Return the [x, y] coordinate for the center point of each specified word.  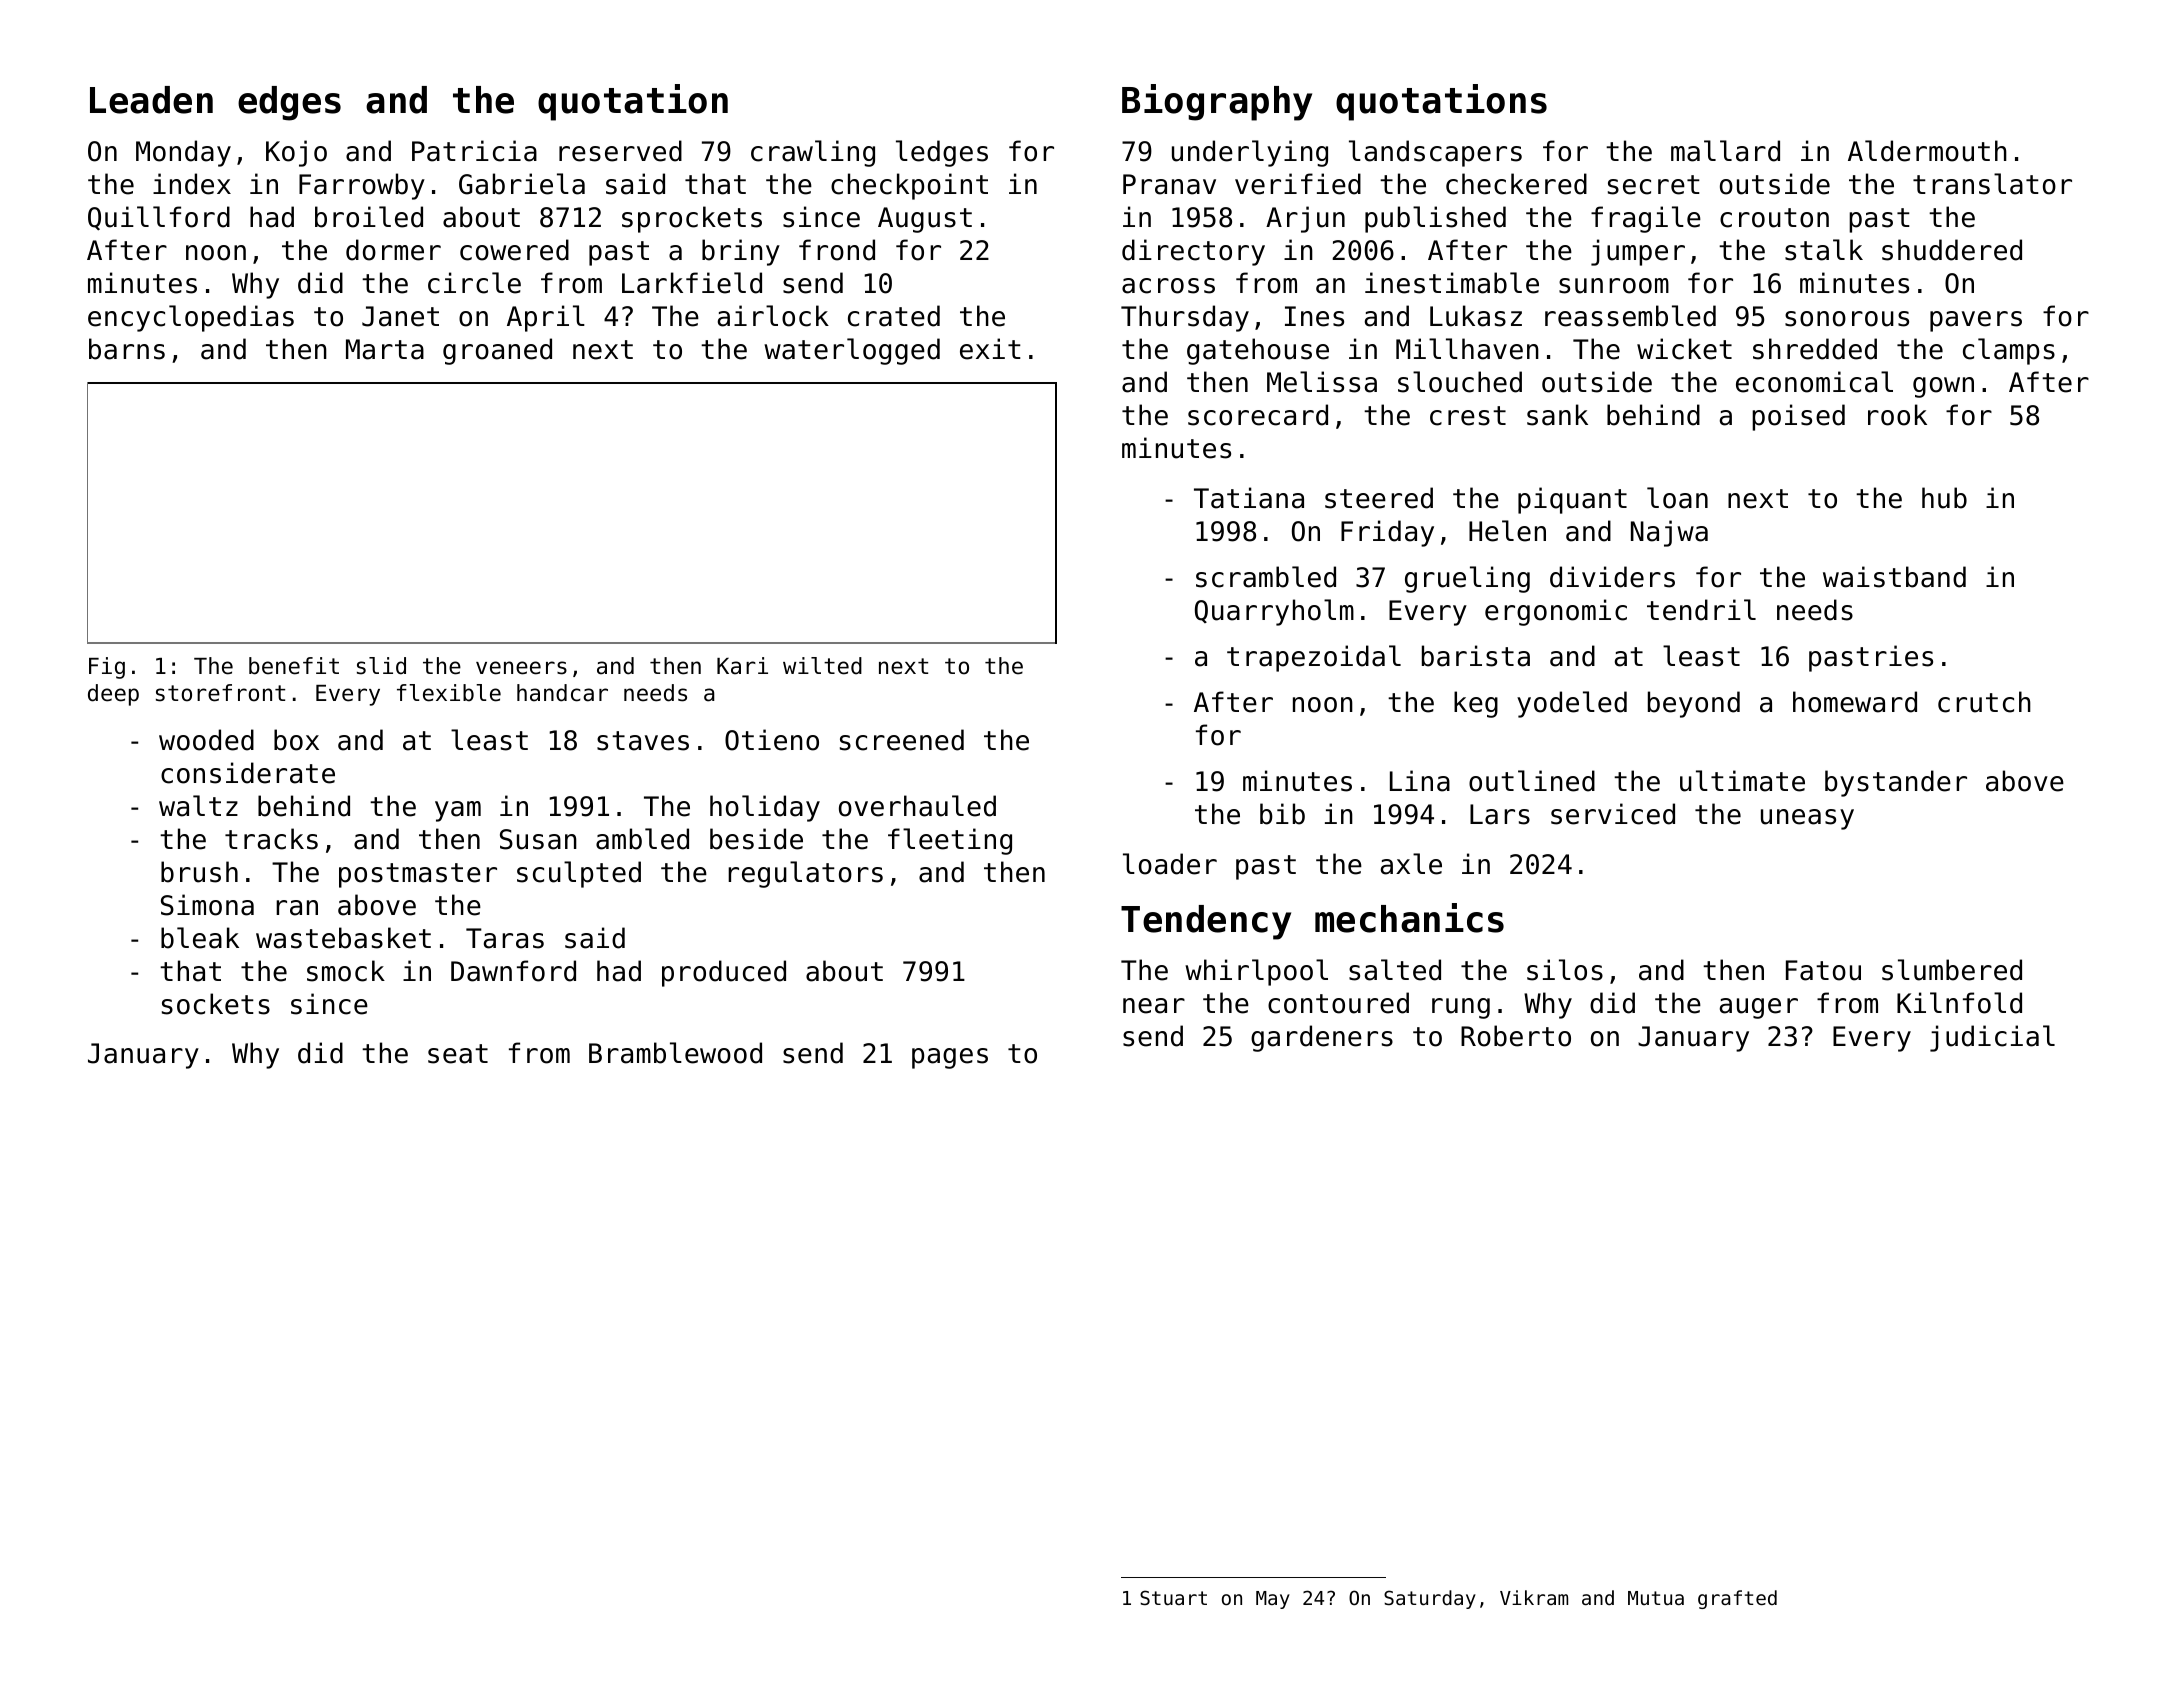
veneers [521, 668]
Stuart [1173, 1597]
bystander [1896, 783]
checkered [1516, 184]
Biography [1217, 102]
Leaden [151, 100]
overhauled [917, 806]
